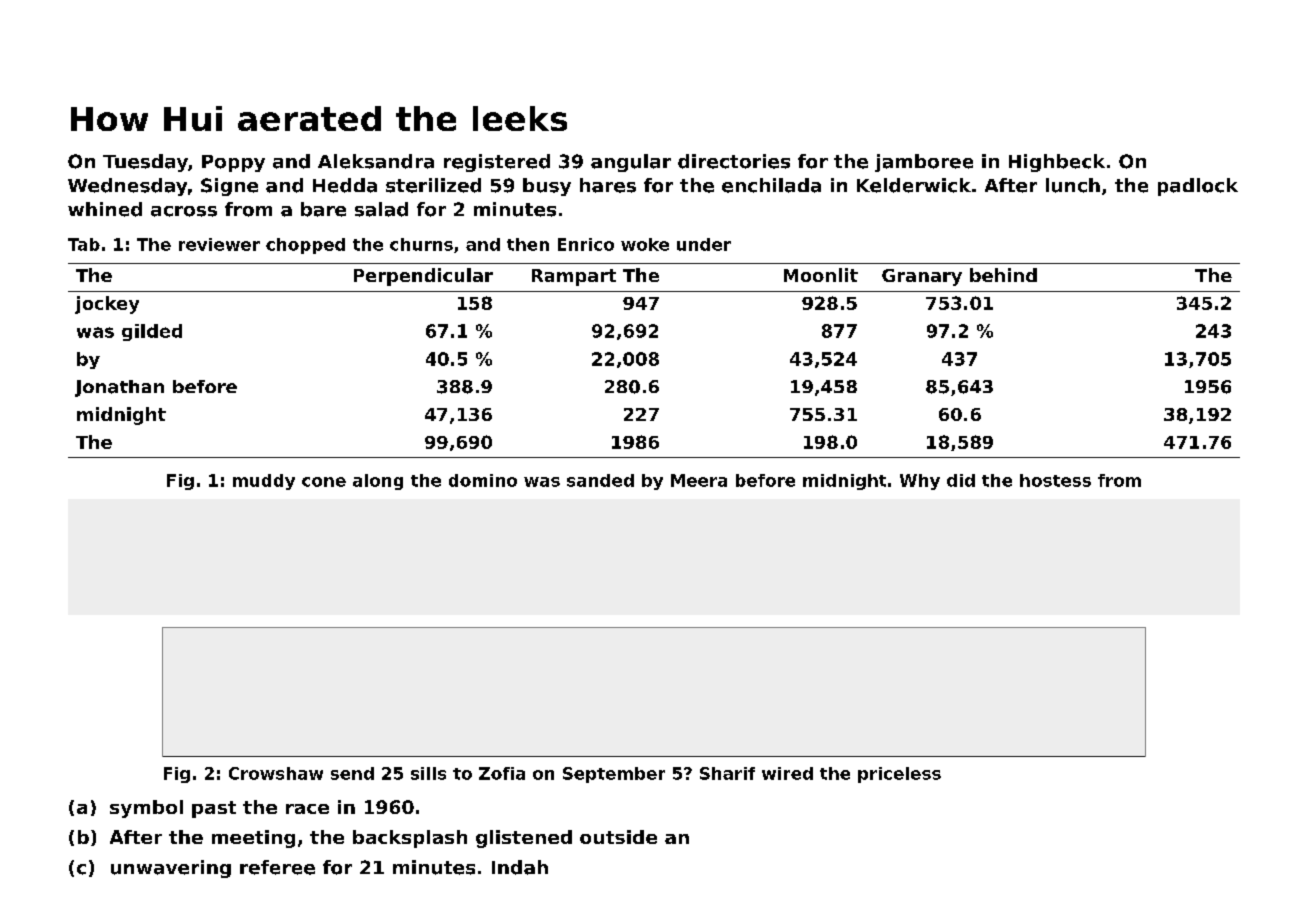 The image size is (1308, 924). Describe the element at coordinates (787, 773) in the page. I see `wired` at that location.
